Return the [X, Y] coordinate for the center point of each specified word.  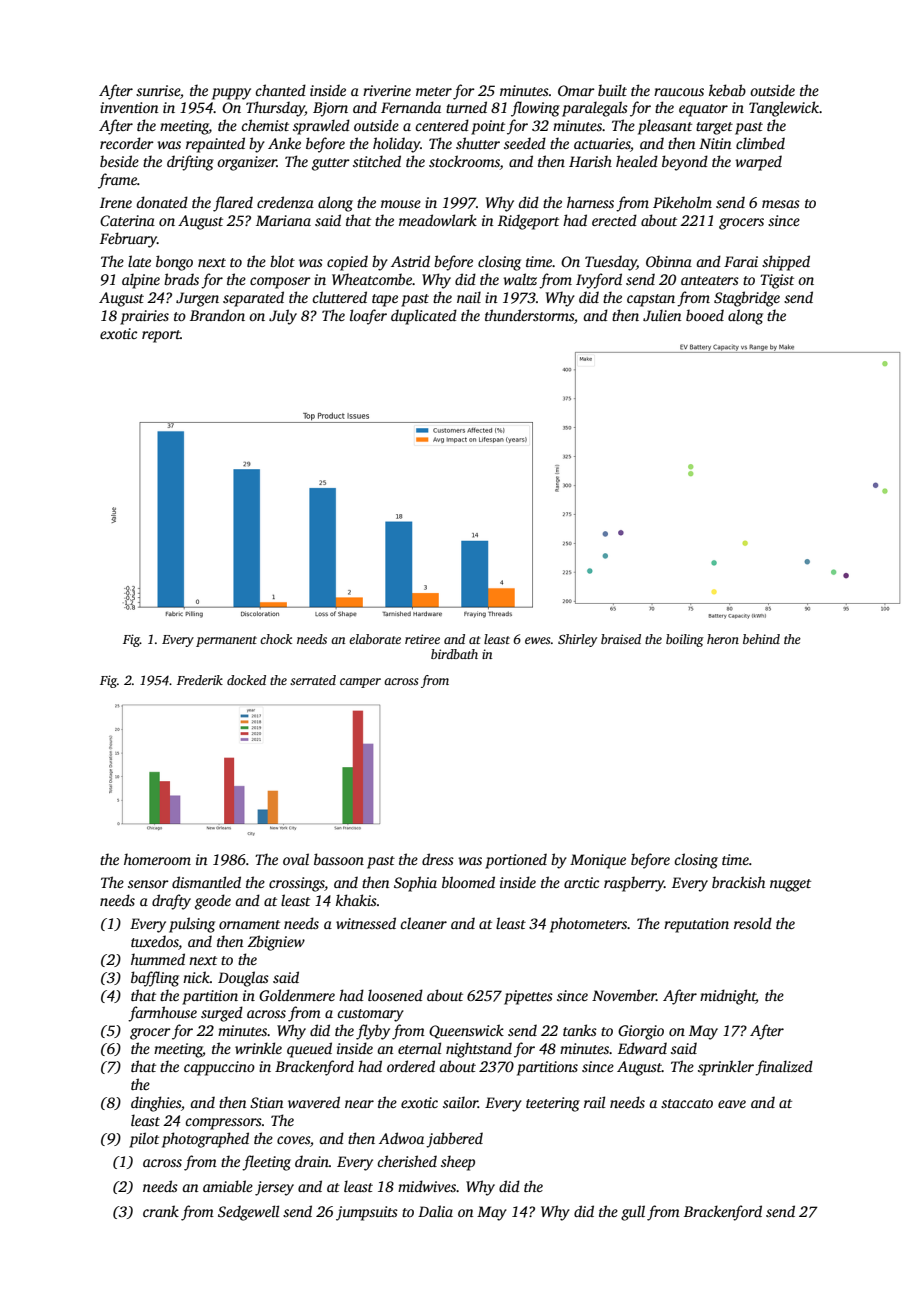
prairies [144, 317]
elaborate [375, 639]
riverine [387, 90]
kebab [727, 90]
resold [753, 923]
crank [161, 1211]
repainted [215, 145]
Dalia [435, 1211]
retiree [422, 639]
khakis [356, 900]
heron [723, 639]
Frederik [200, 680]
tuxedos [155, 942]
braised [621, 639]
